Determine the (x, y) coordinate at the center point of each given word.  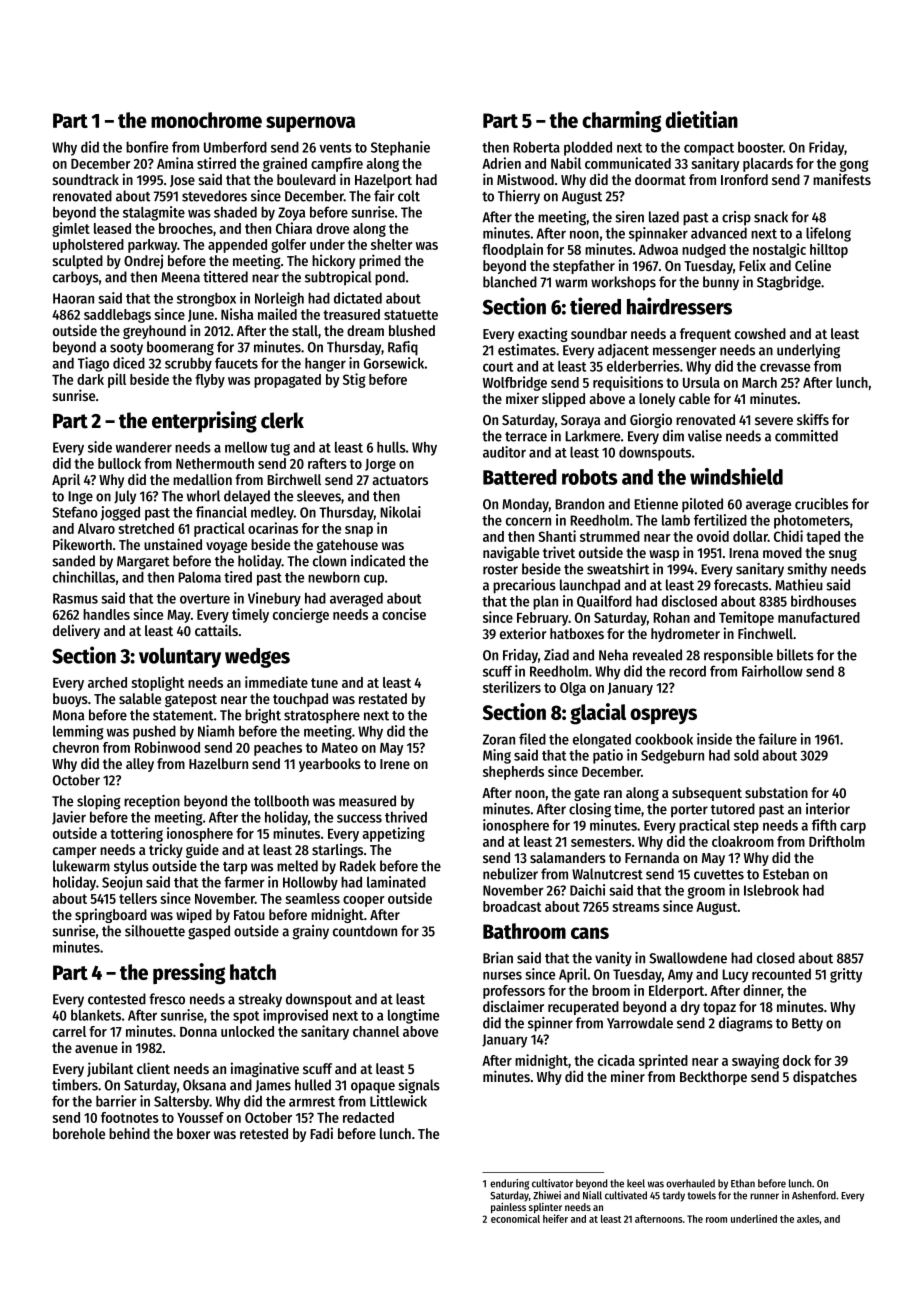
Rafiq (403, 348)
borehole (79, 1133)
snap (359, 531)
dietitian (701, 119)
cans (590, 933)
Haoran (73, 298)
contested (117, 999)
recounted (781, 974)
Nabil (566, 163)
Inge (80, 498)
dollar (750, 536)
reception (152, 802)
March (759, 382)
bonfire (147, 147)
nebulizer (510, 874)
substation (776, 792)
